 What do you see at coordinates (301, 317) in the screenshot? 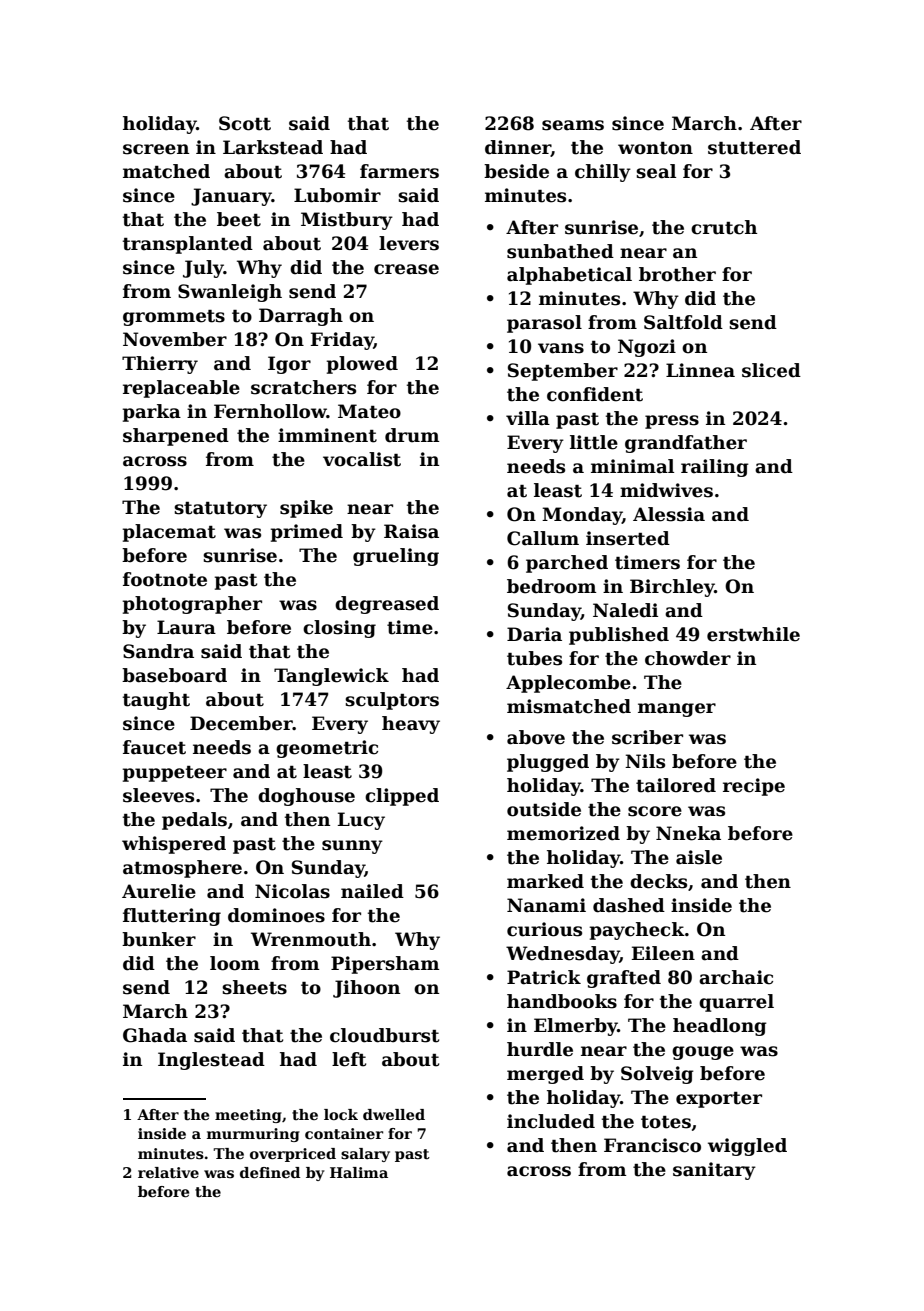
I see `Darragh` at bounding box center [301, 317].
